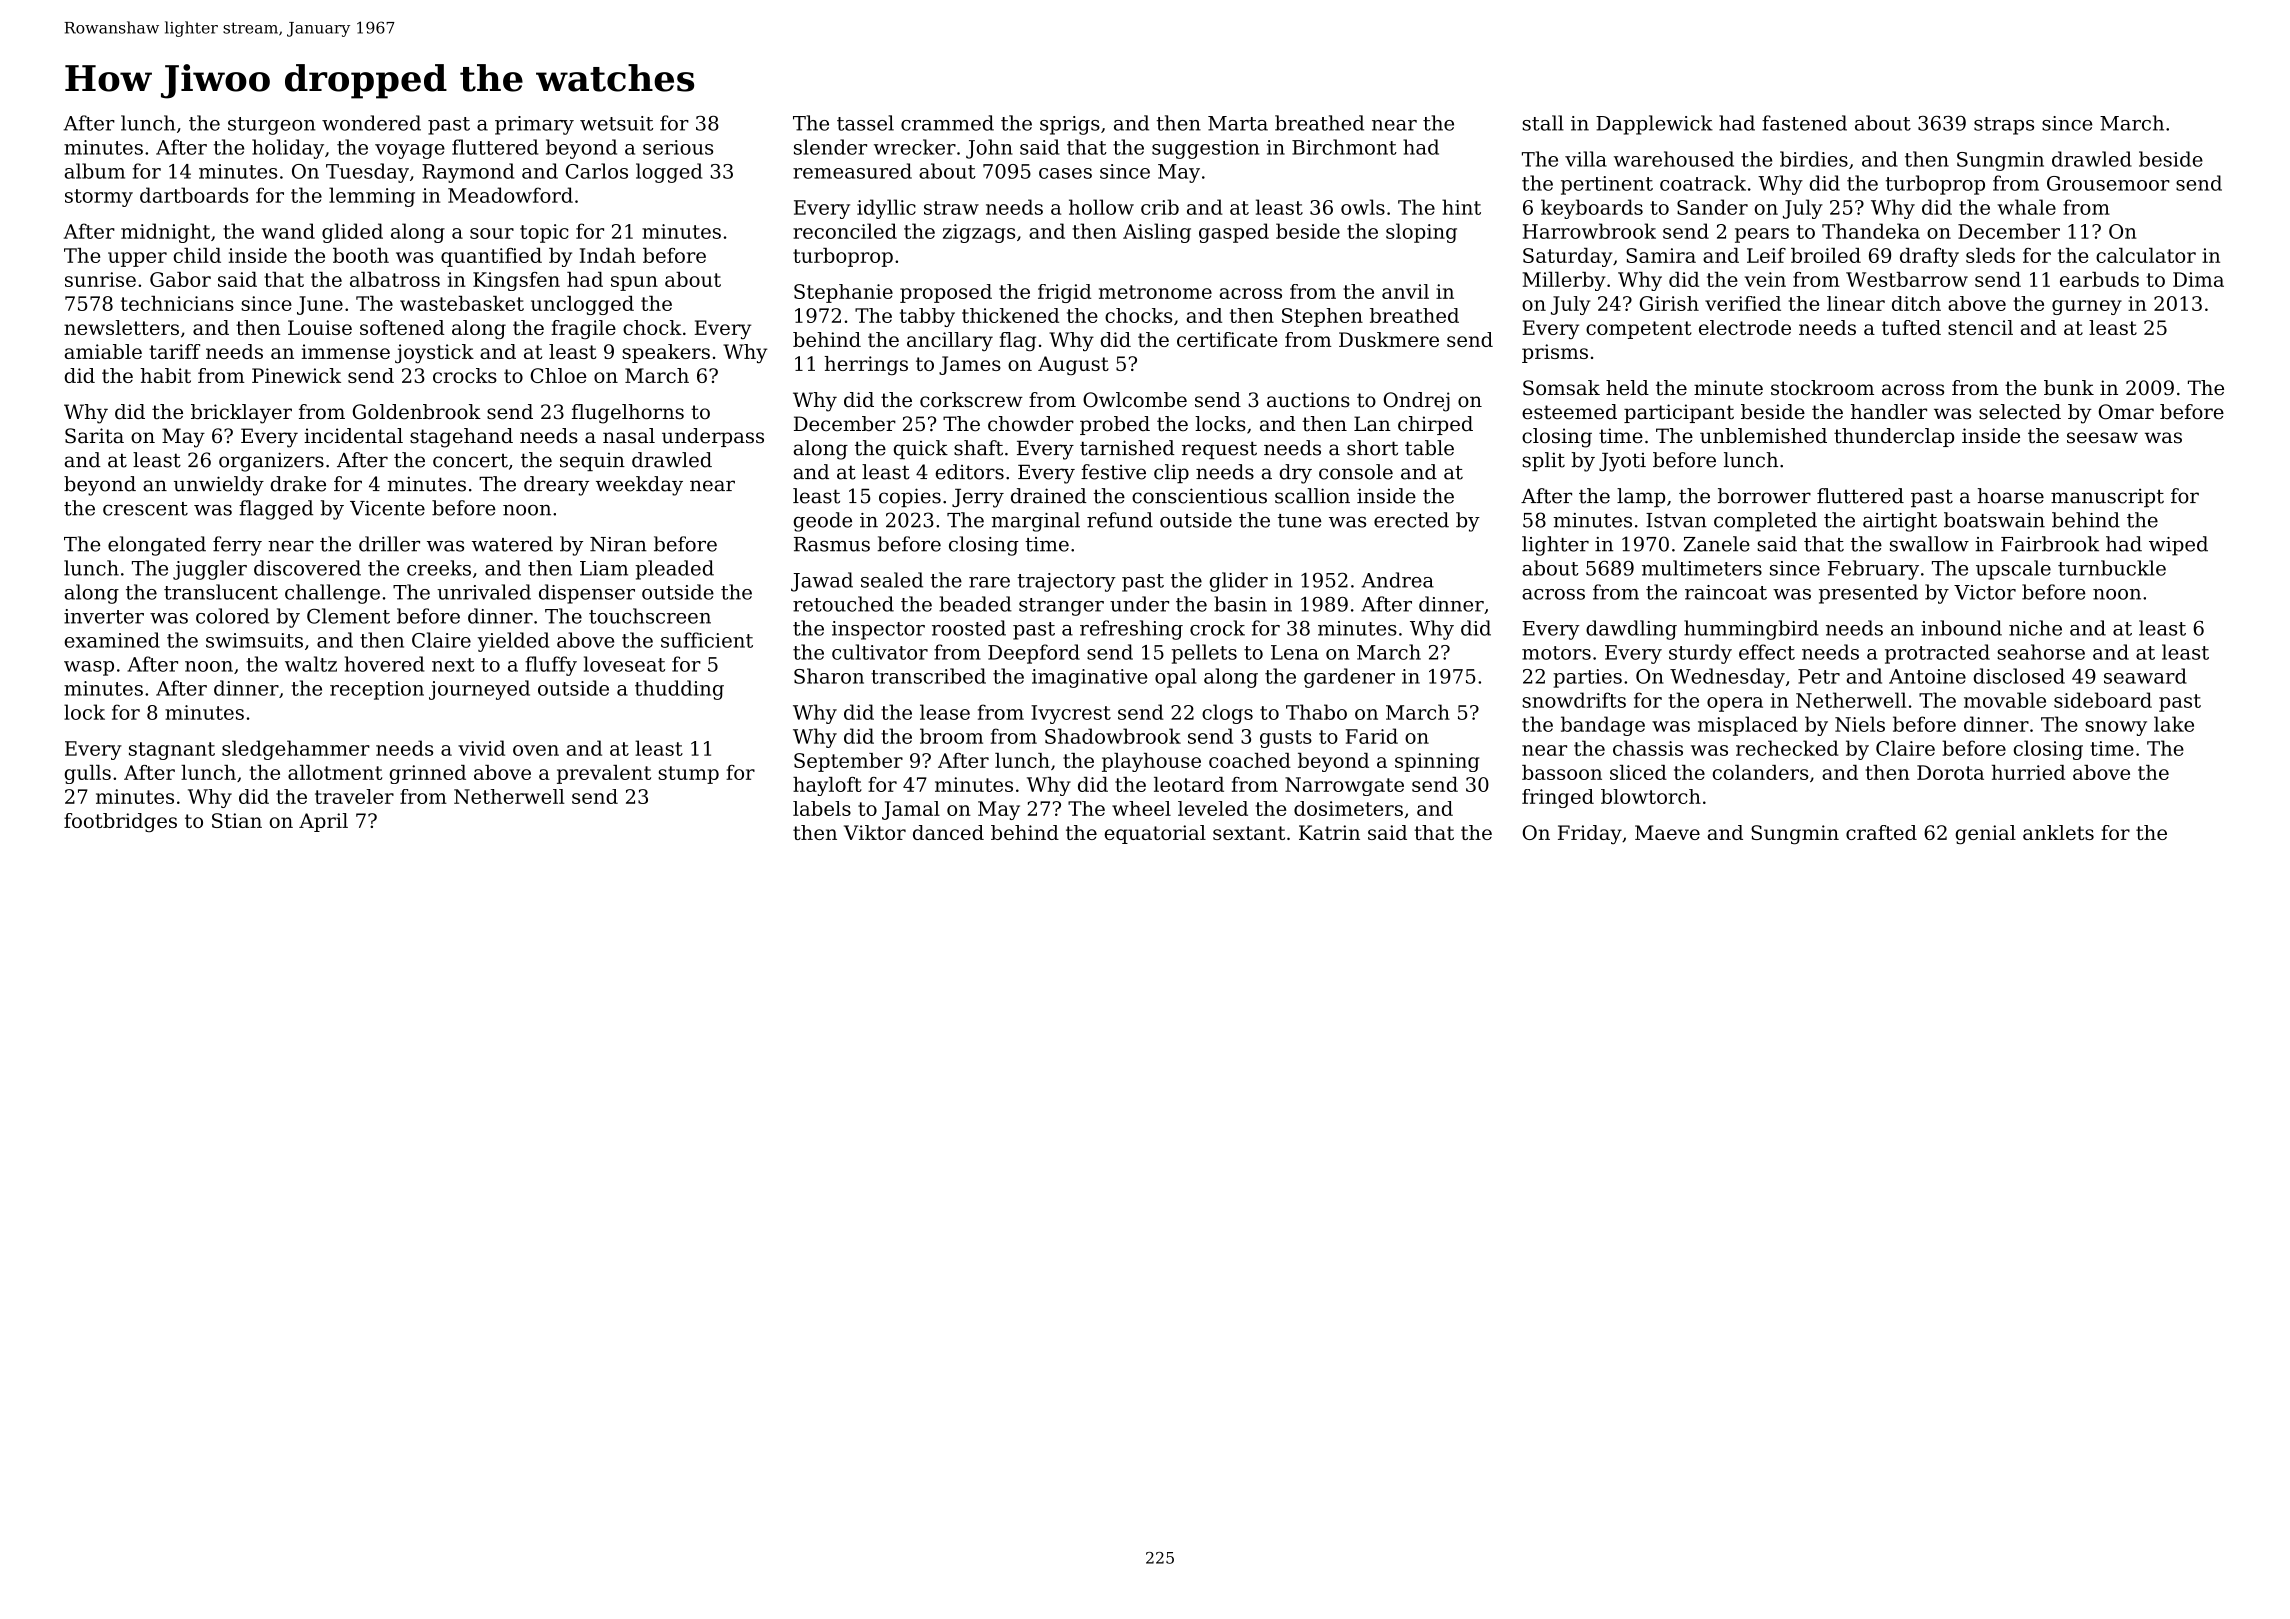 The image size is (2290, 1619). What do you see at coordinates (559, 375) in the screenshot?
I see `Chloe` at bounding box center [559, 375].
